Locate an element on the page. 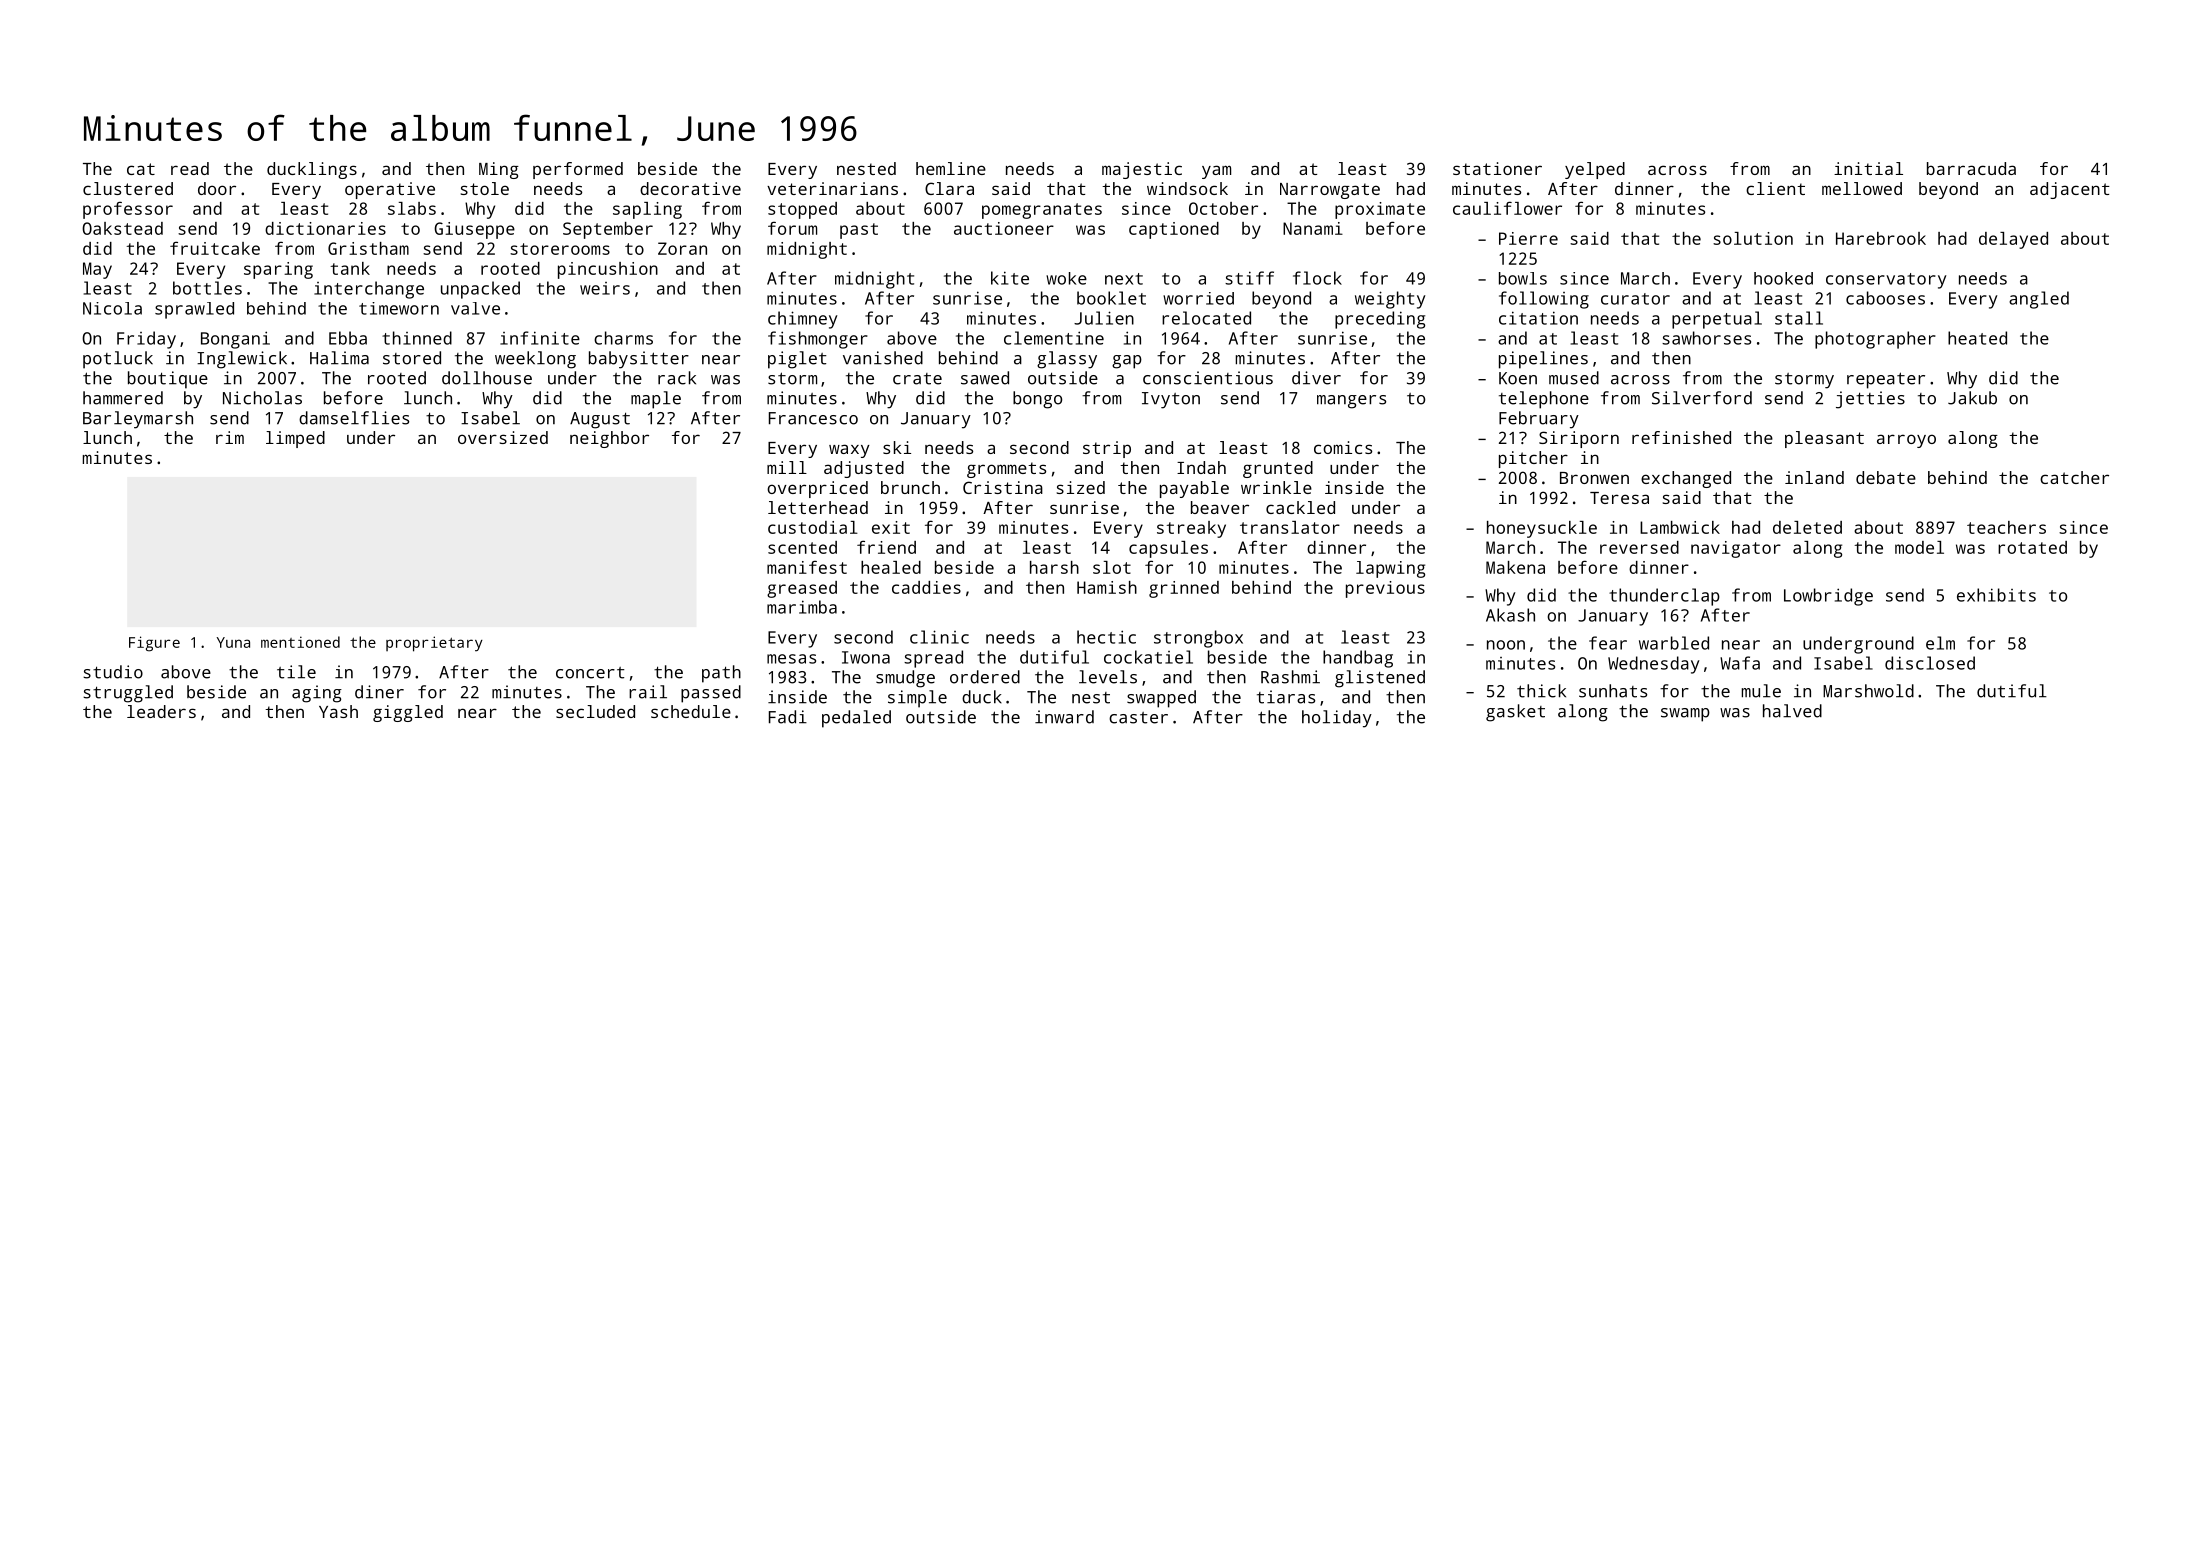 The image size is (2193, 1551). limped is located at coordinates (295, 439).
